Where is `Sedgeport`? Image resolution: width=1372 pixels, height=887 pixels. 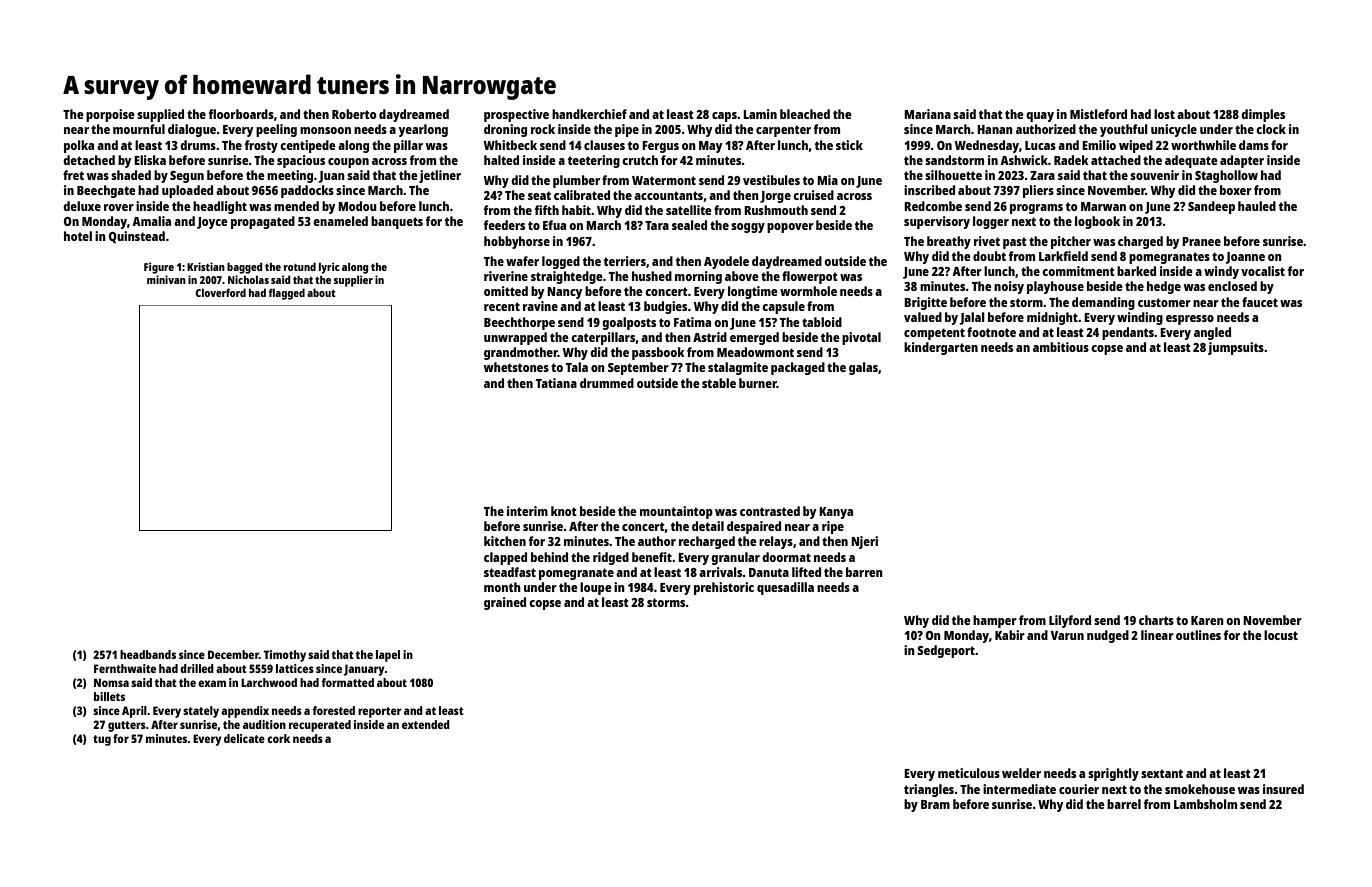 Sedgeport is located at coordinates (946, 651).
